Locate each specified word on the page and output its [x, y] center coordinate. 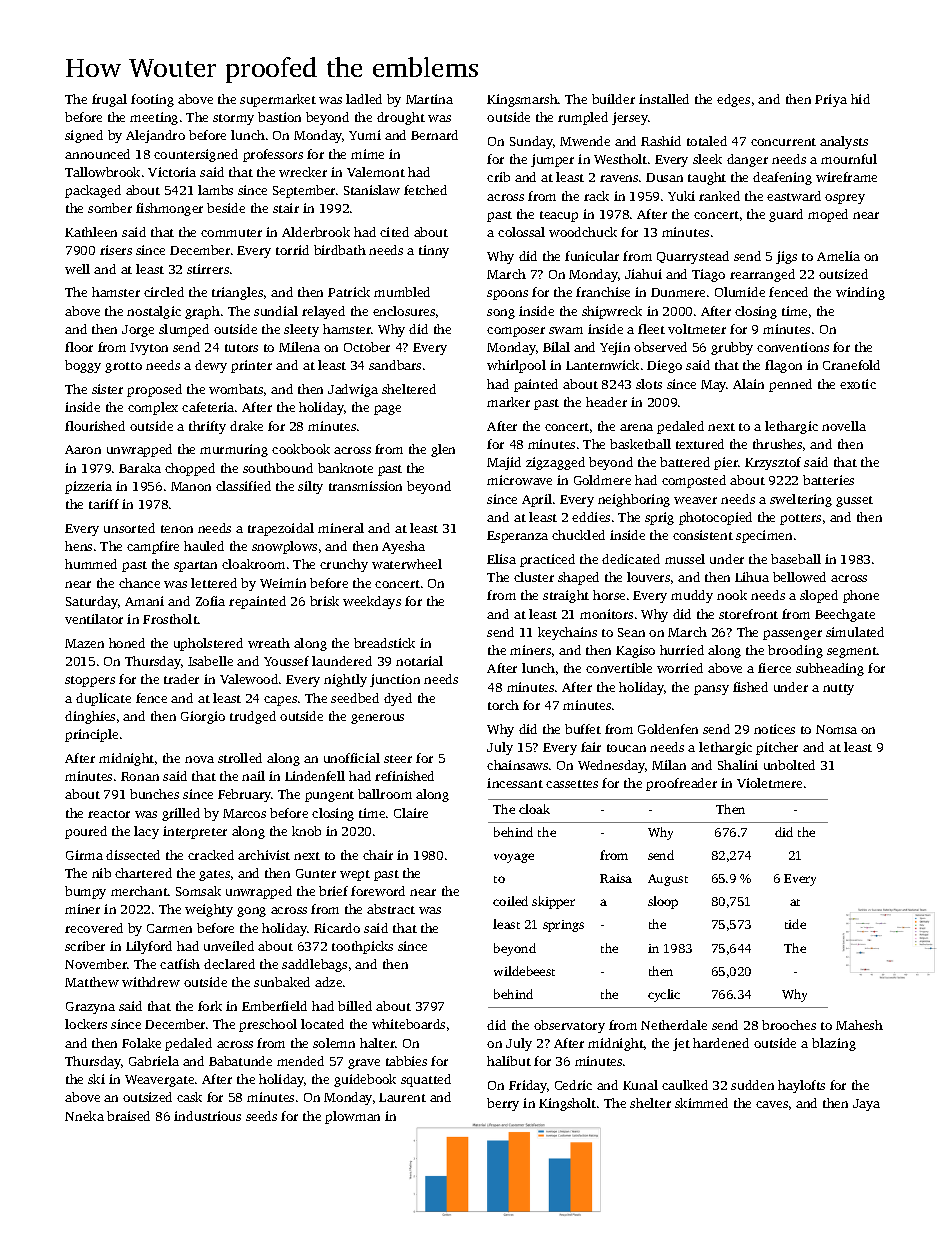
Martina [429, 99]
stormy [233, 119]
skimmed [701, 1103]
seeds [261, 1116]
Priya [831, 100]
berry [503, 1104]
